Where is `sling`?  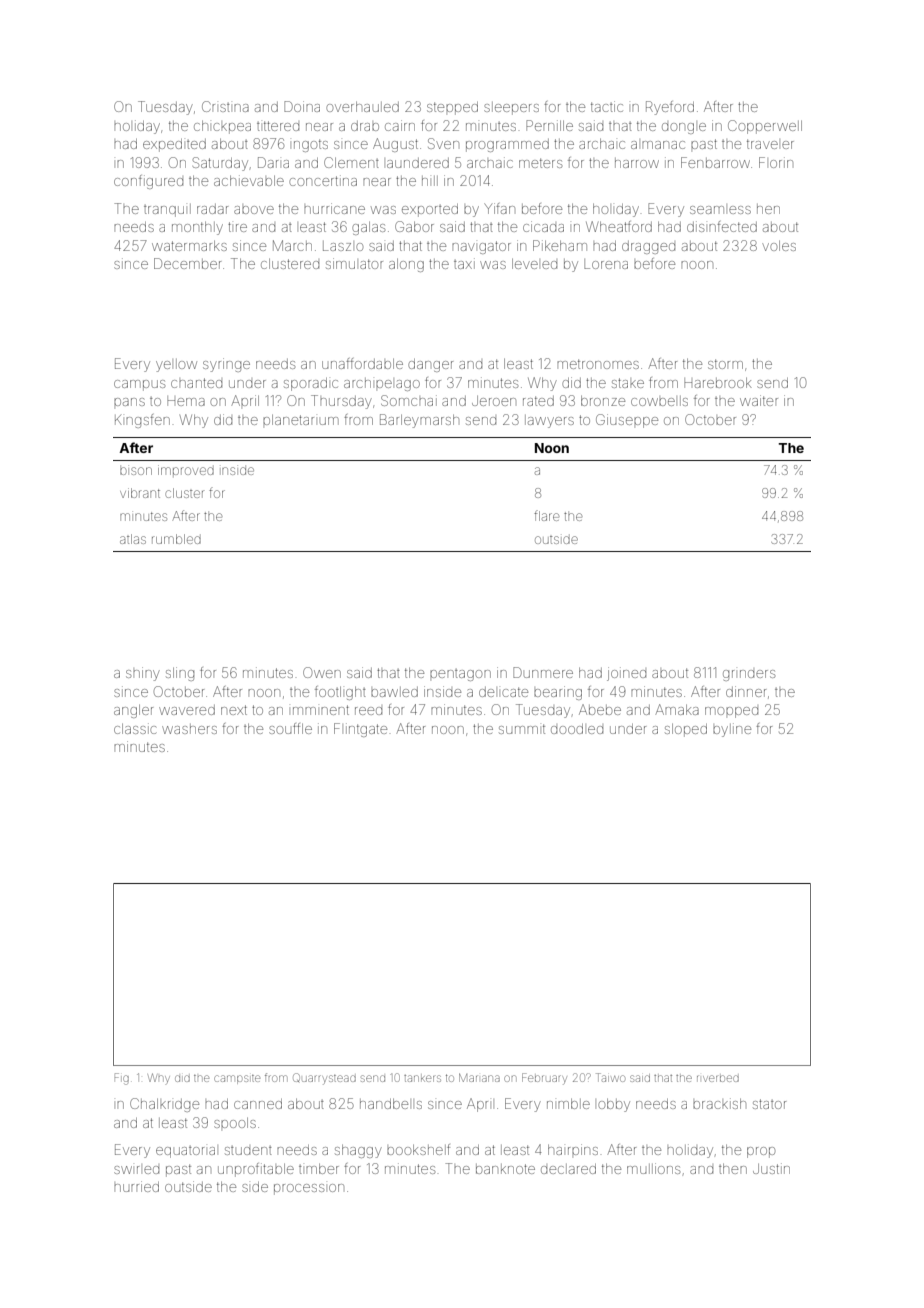
sling is located at coordinates (180, 674).
